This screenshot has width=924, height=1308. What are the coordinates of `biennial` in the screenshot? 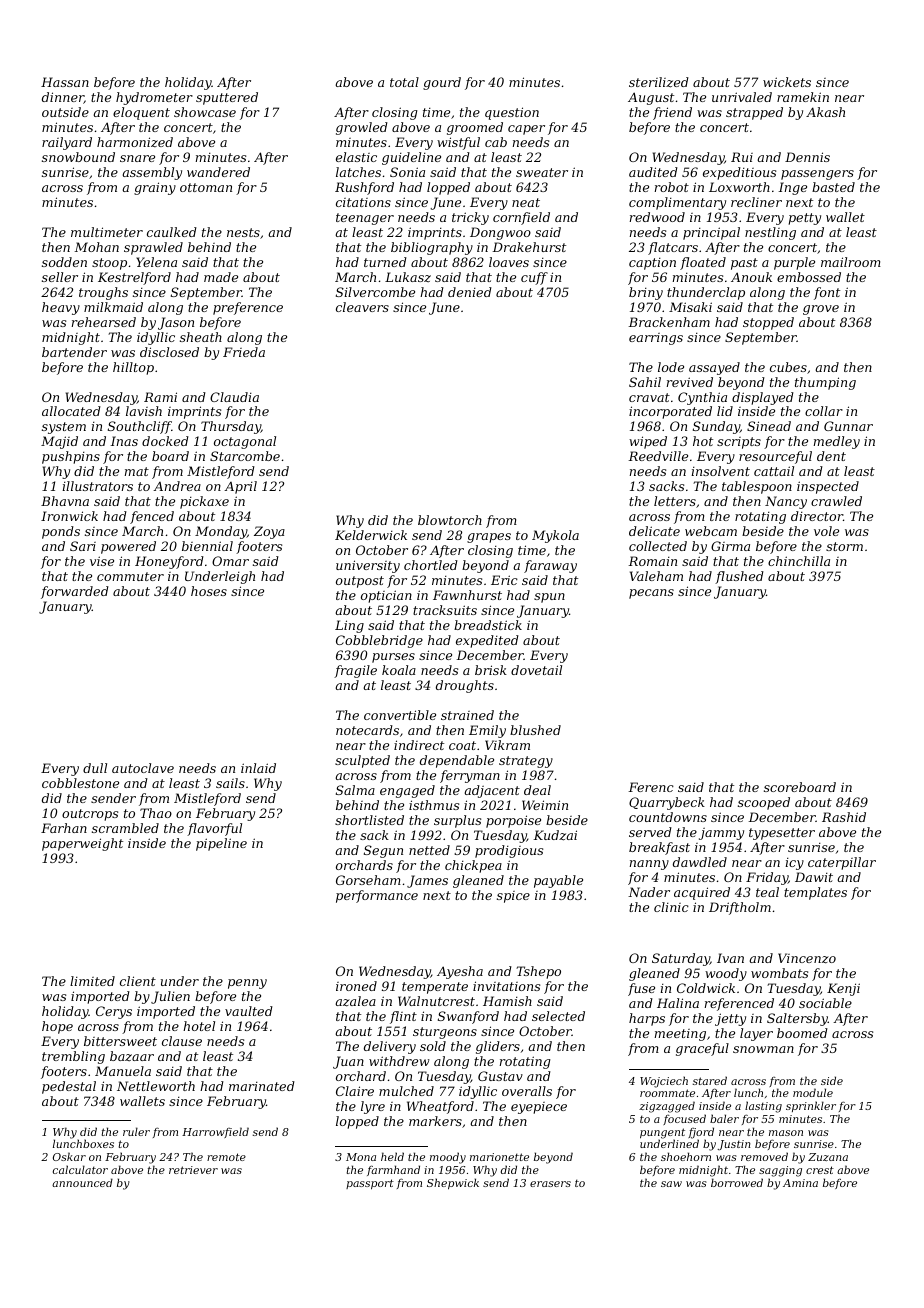 It's located at (207, 546).
